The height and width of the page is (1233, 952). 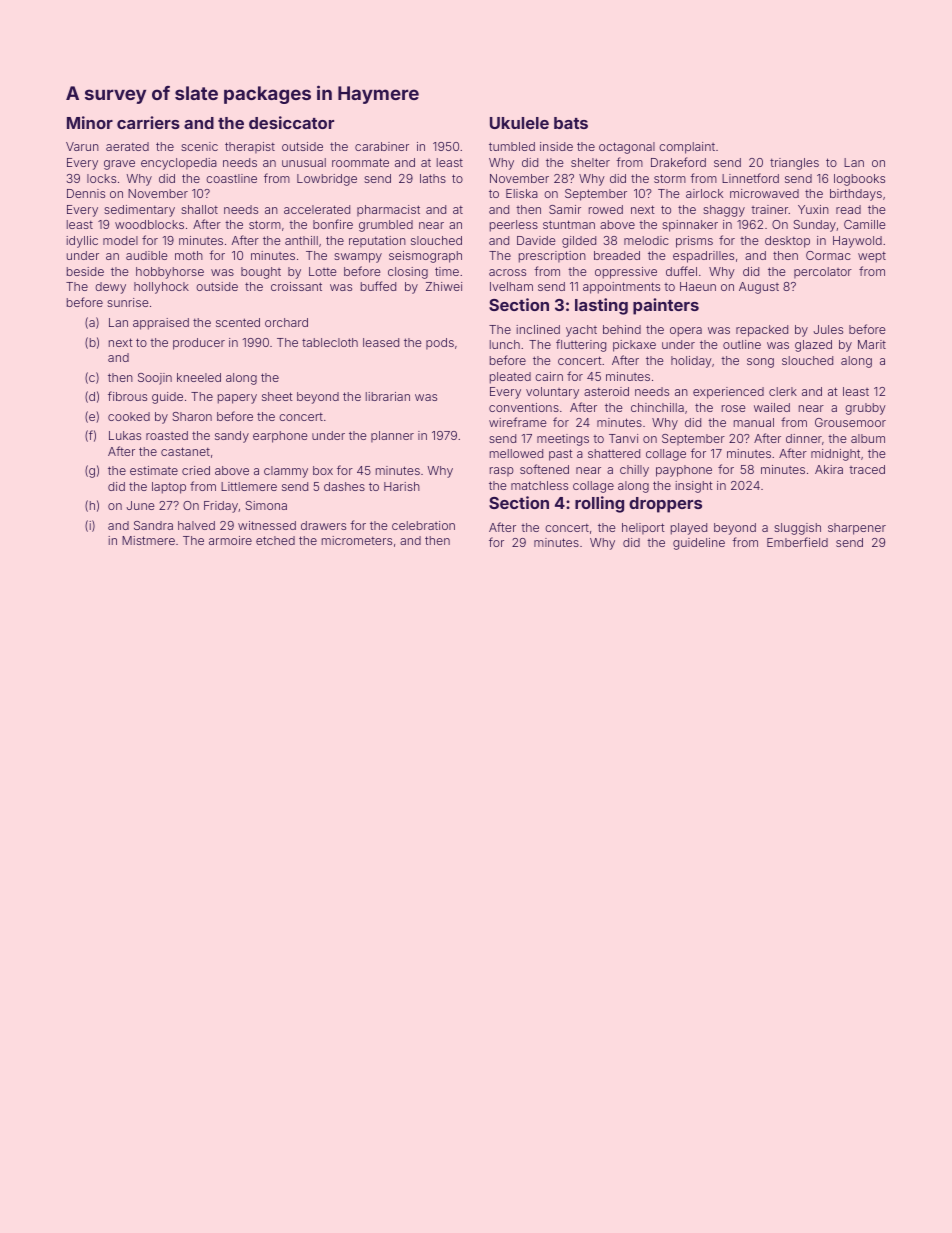 I want to click on Minor, so click(x=90, y=122).
